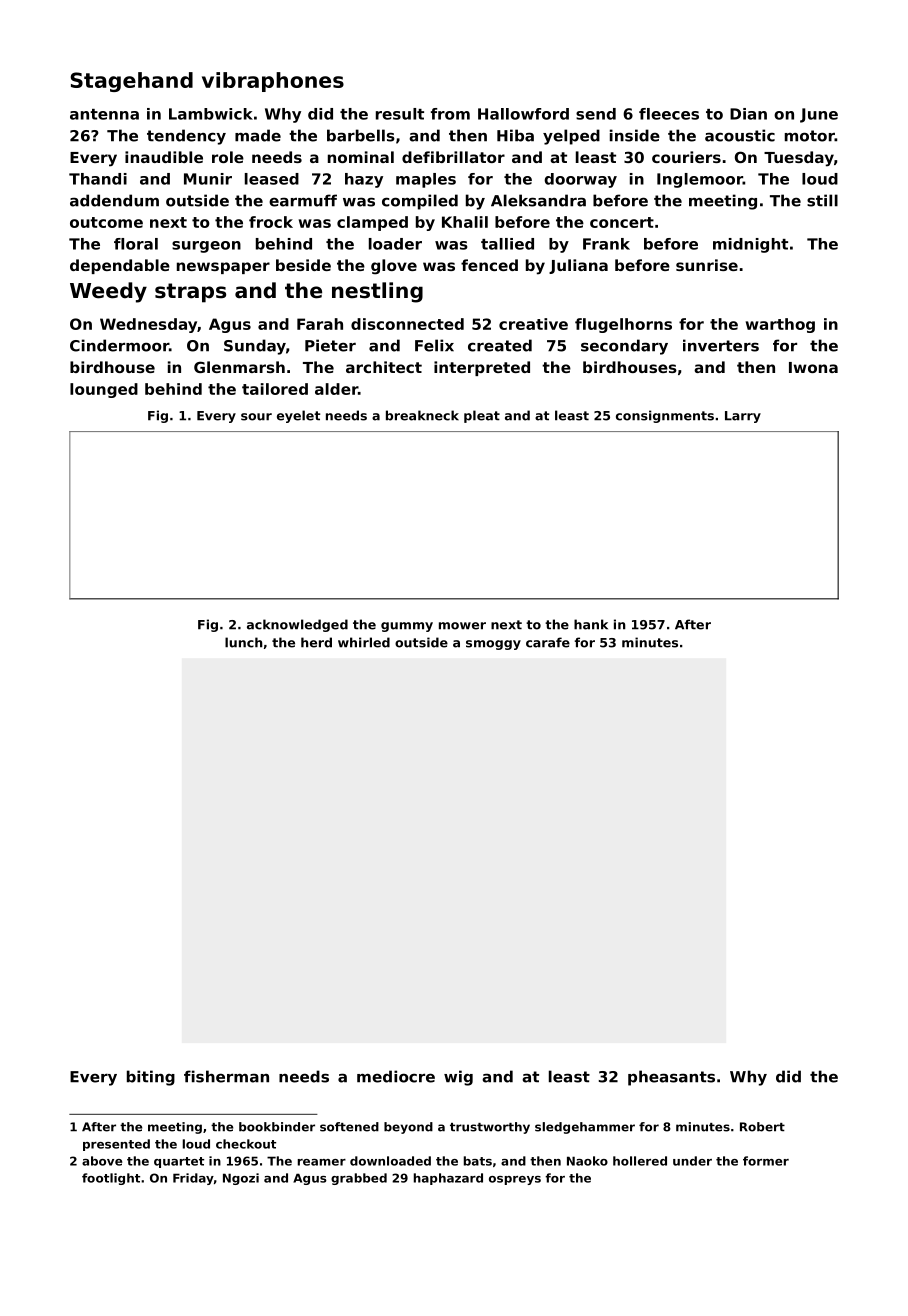 The height and width of the document is (1316, 908). I want to click on pleat, so click(482, 416).
